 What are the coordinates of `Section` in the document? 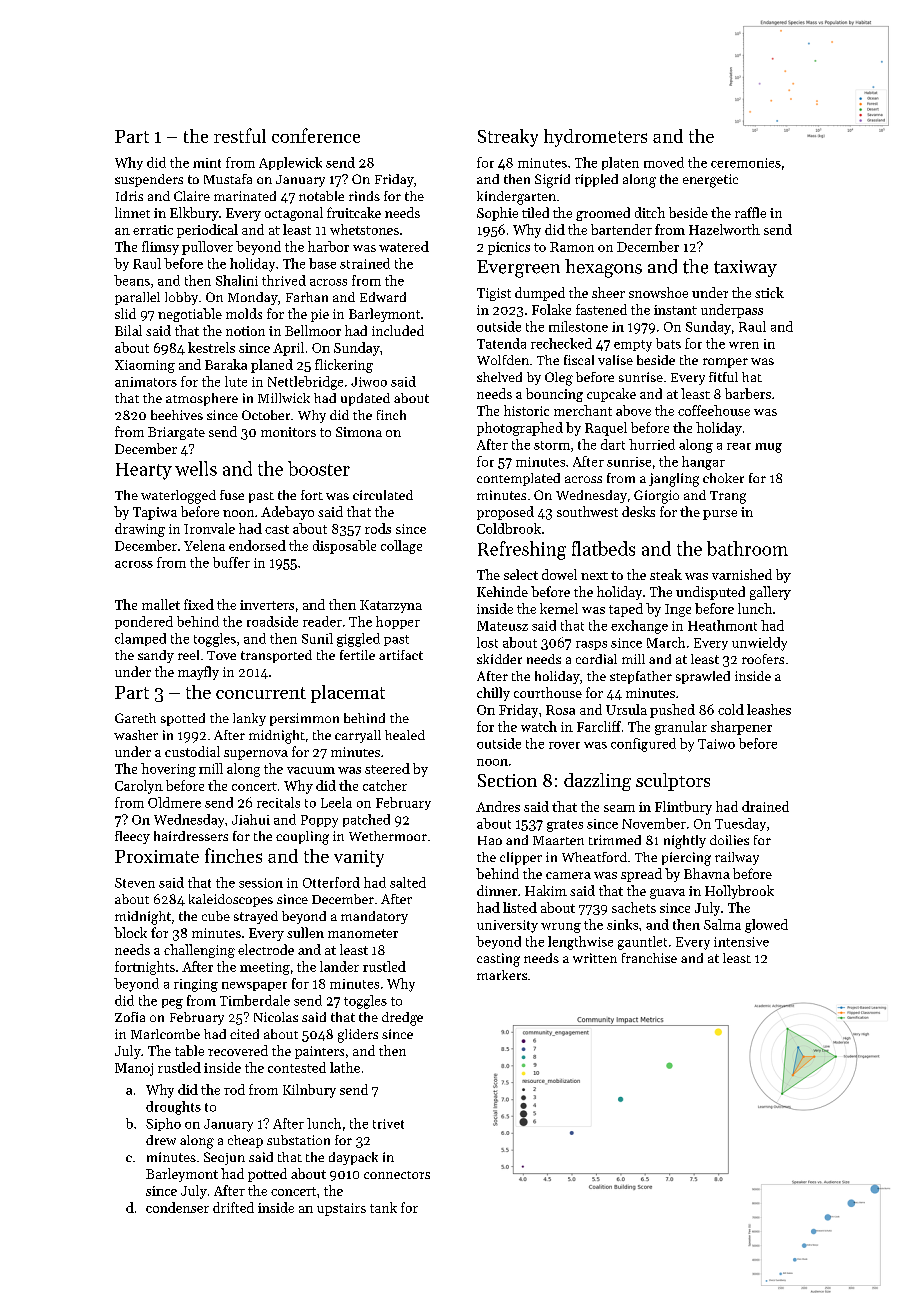 It's located at (507, 780).
